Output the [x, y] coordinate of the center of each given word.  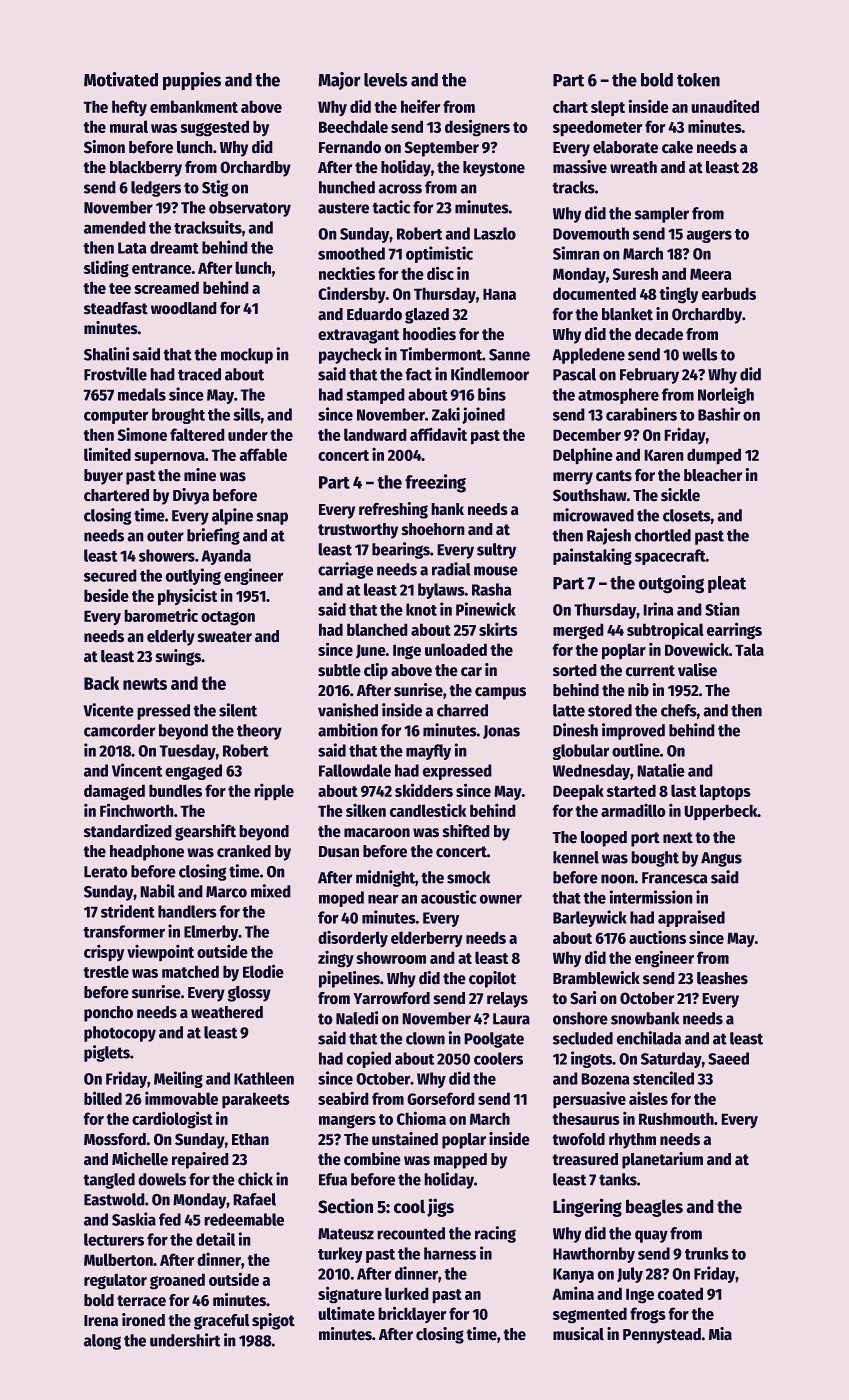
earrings [734, 631]
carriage [345, 570]
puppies [192, 81]
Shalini [106, 354]
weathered [227, 1012]
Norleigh [726, 395]
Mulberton [118, 1259]
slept [608, 108]
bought [655, 859]
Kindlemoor [490, 374]
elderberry [427, 939]
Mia [720, 1334]
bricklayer [412, 1314]
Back [101, 683]
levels [386, 80]
